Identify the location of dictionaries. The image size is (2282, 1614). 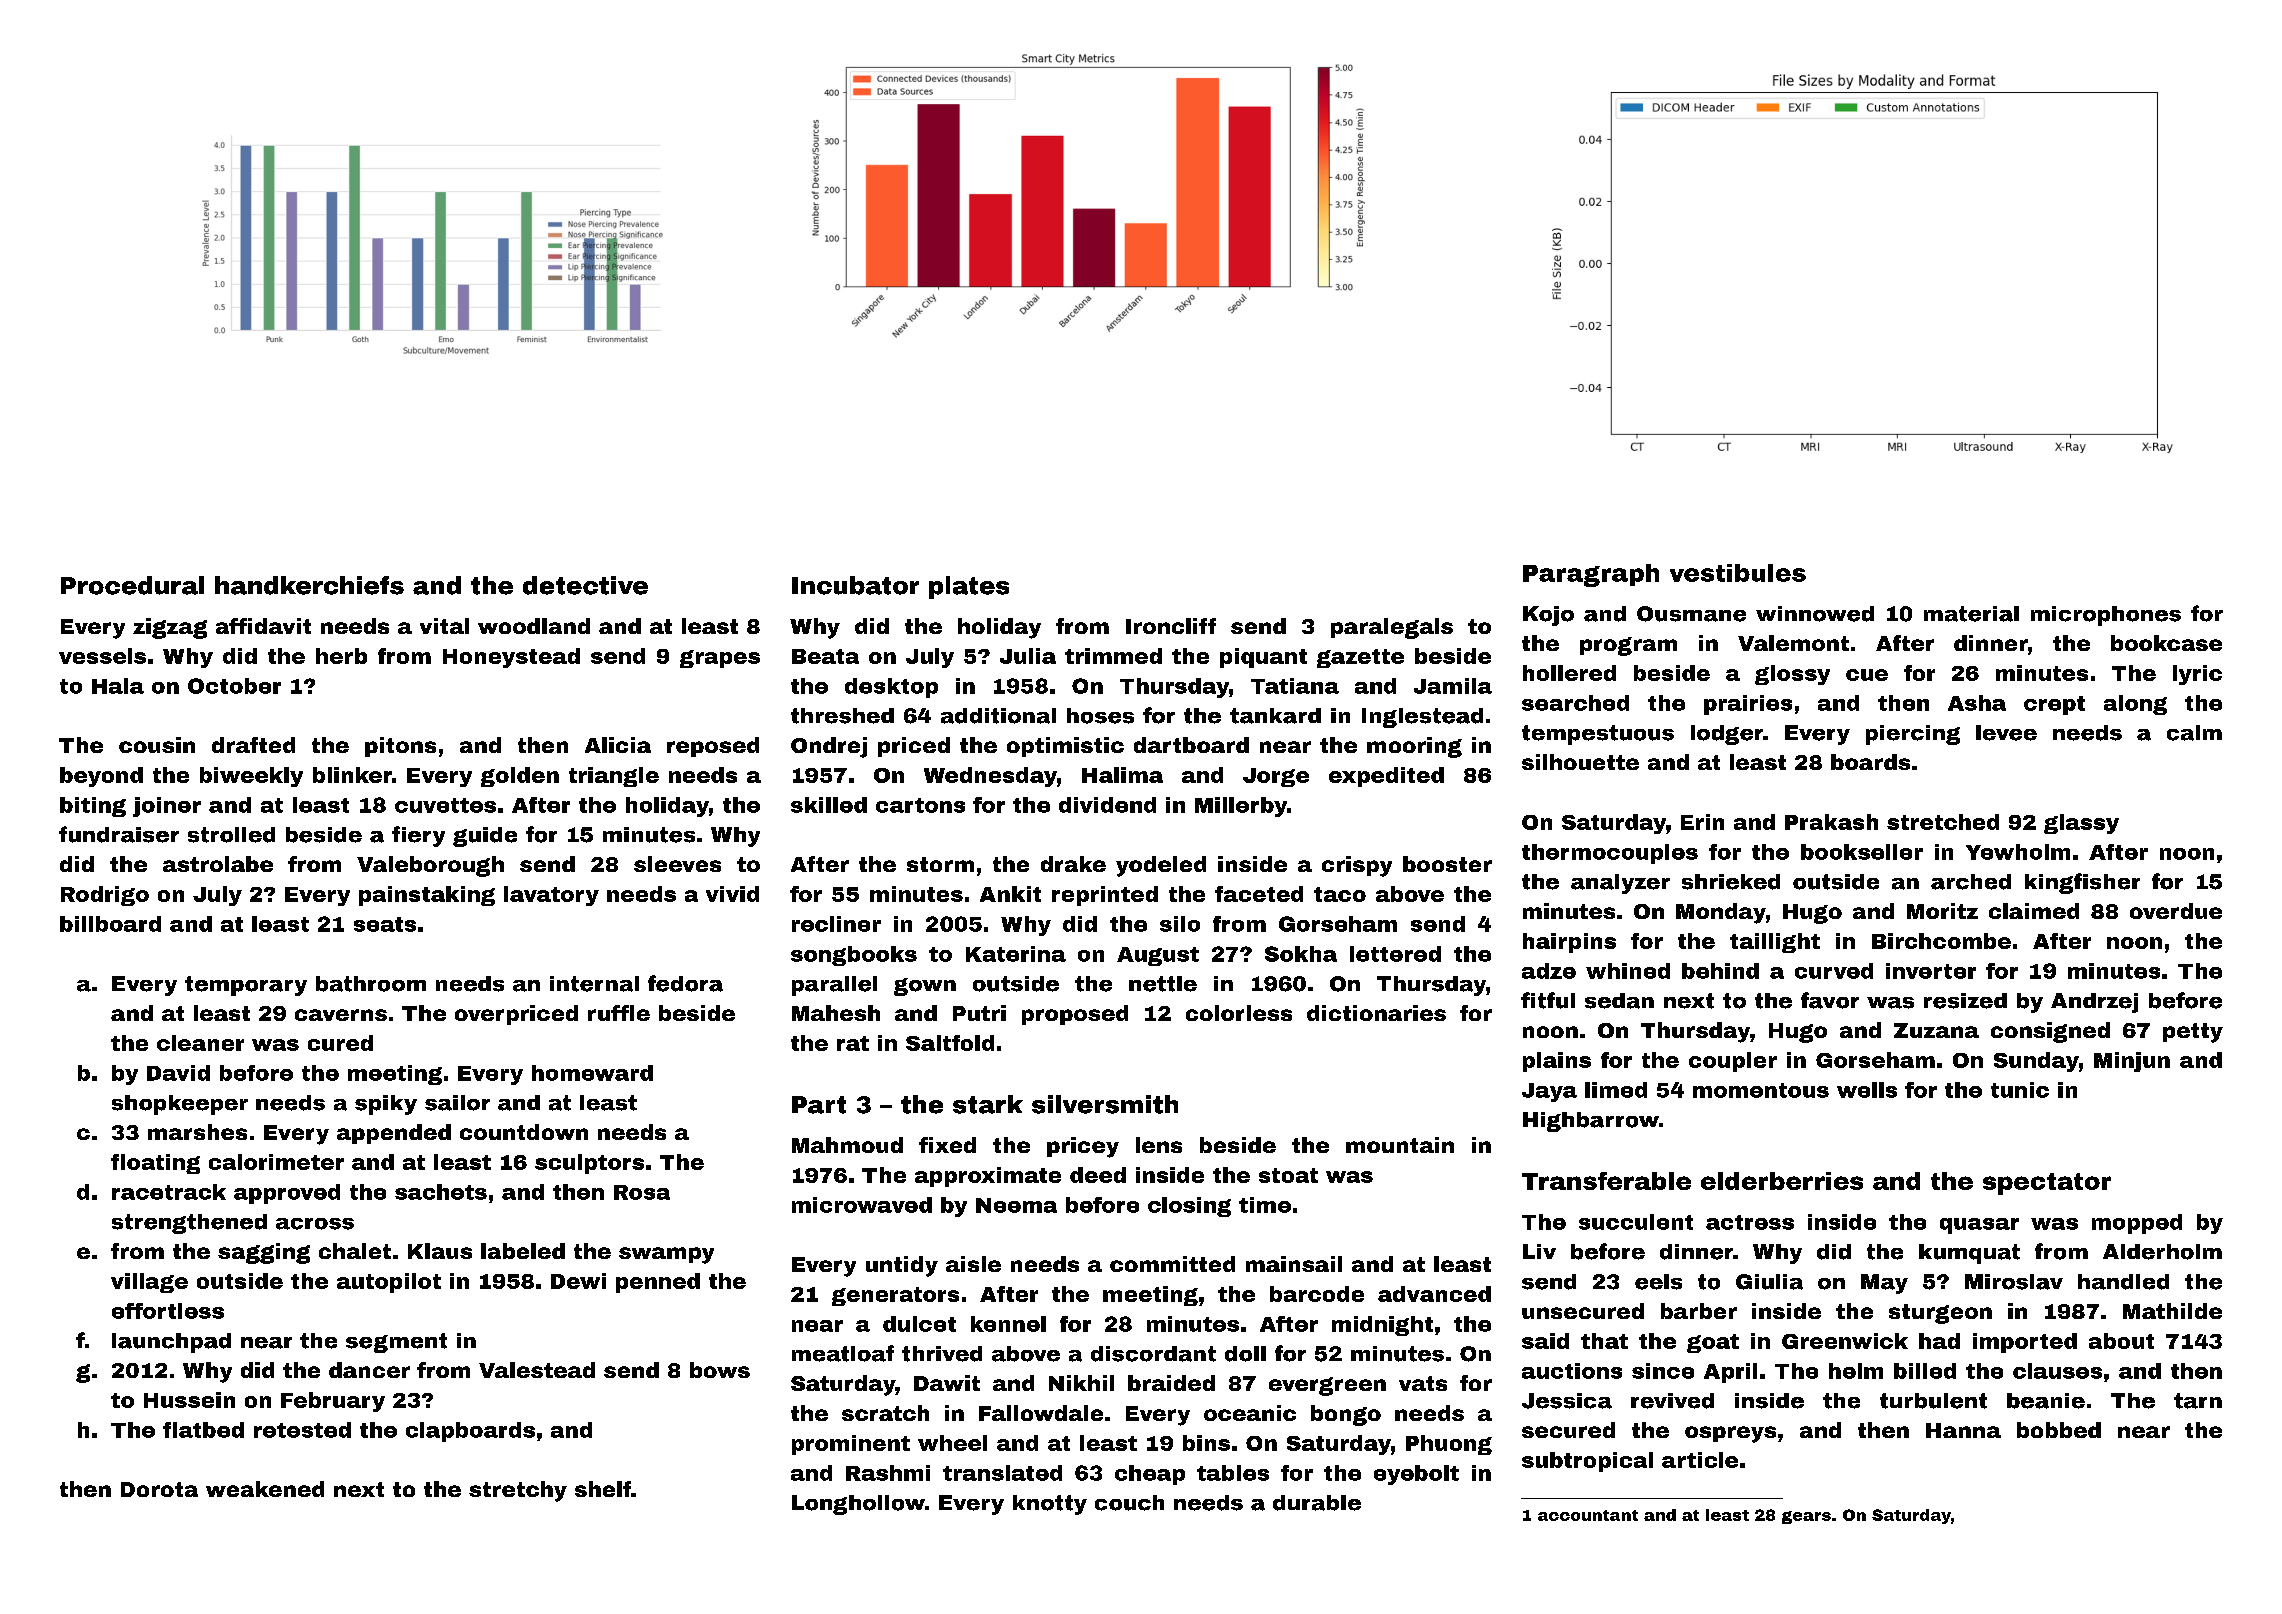
(1376, 1013).
